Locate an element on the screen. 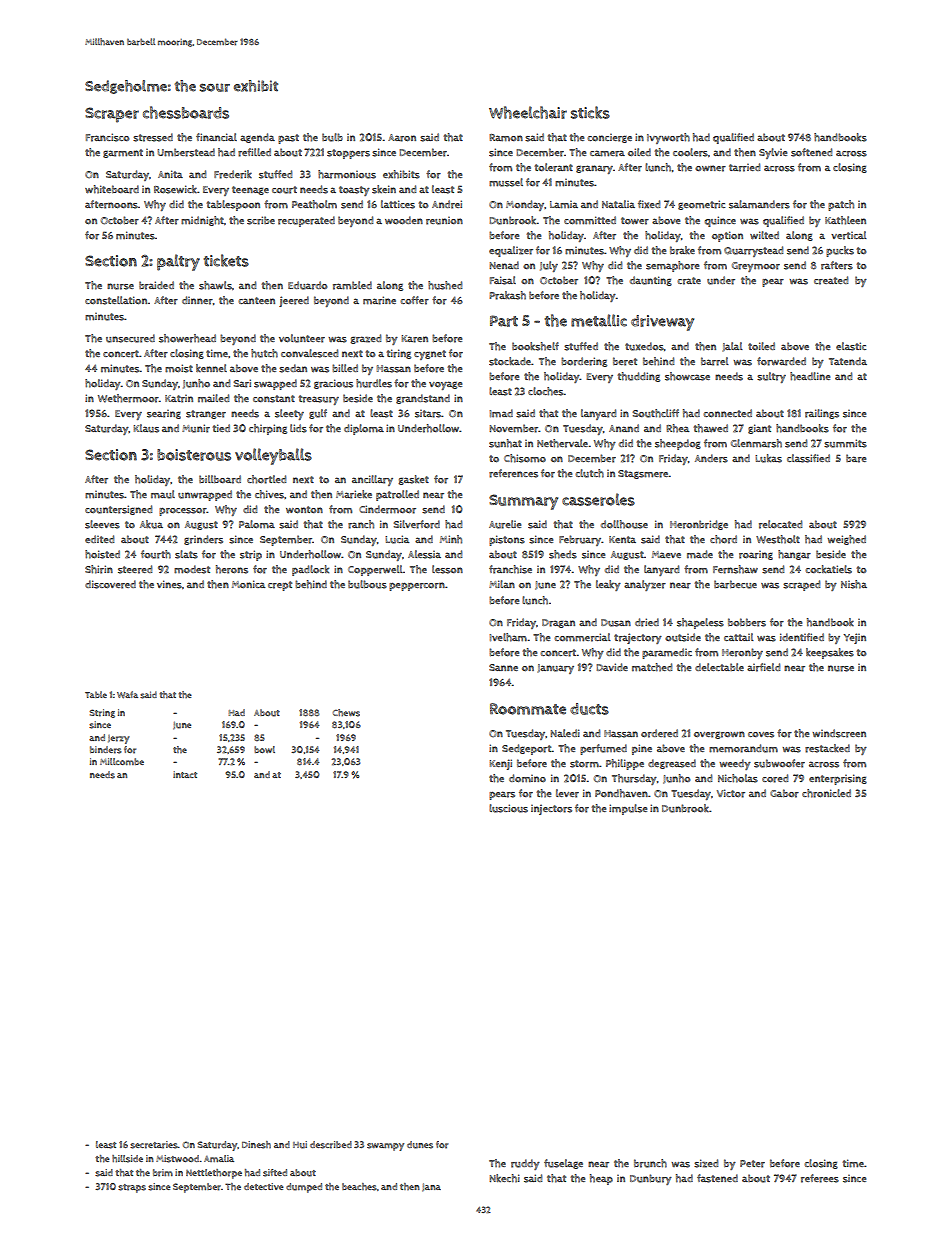 The image size is (952, 1233). Chews is located at coordinates (346, 713).
